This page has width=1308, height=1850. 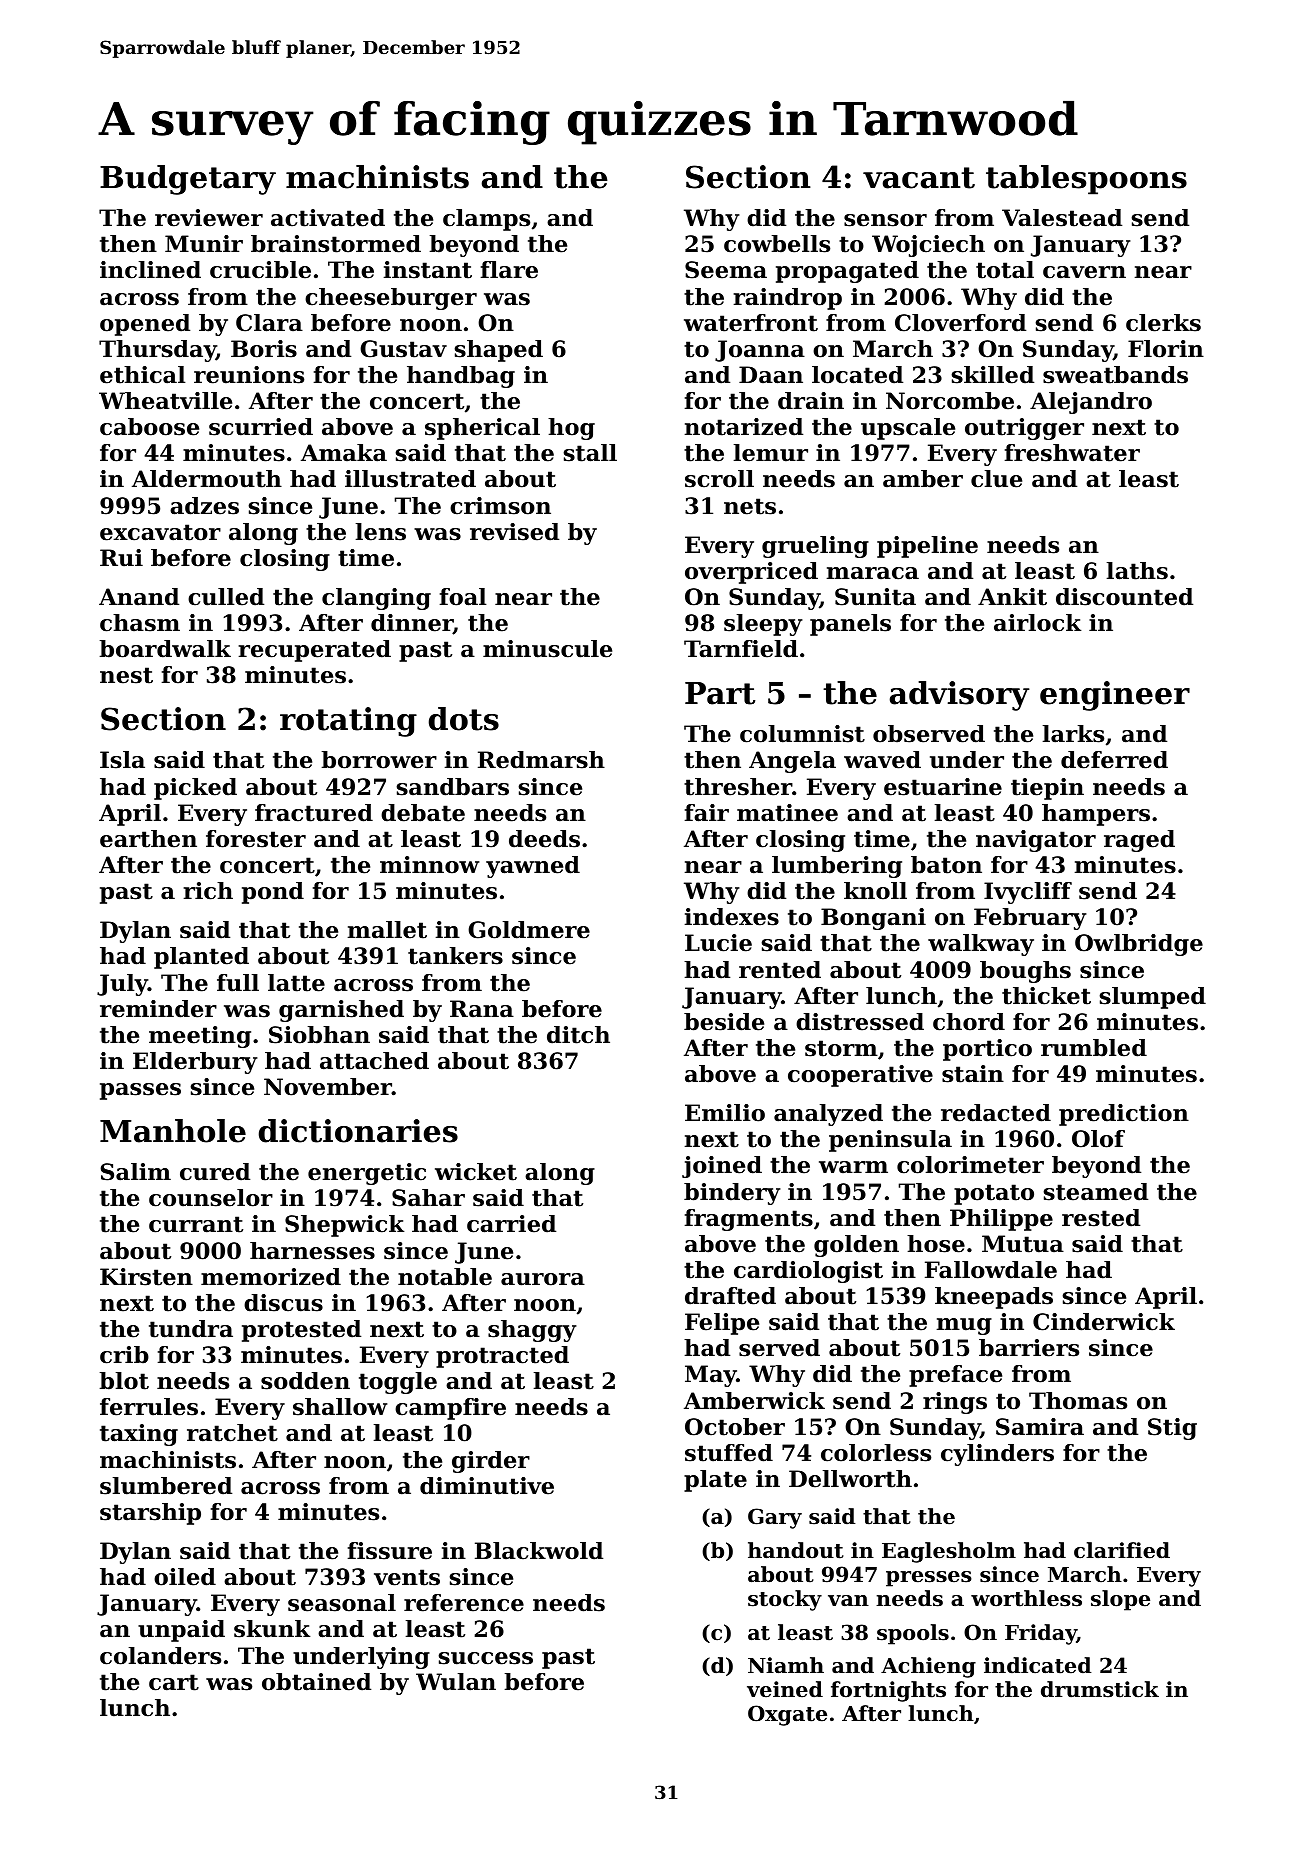 What do you see at coordinates (328, 218) in the page?
I see `activated` at bounding box center [328, 218].
